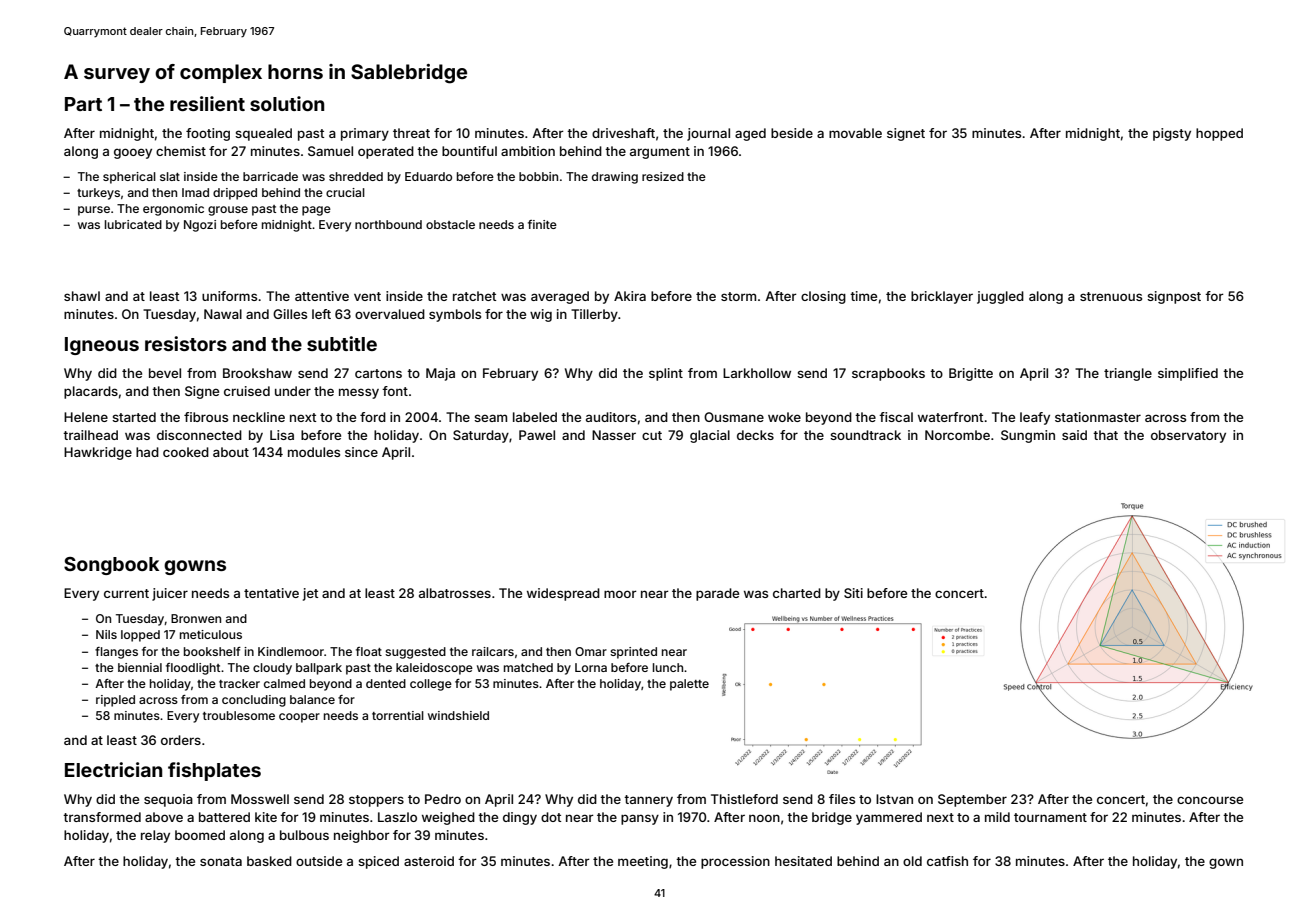 The width and height of the screenshot is (1308, 924). What do you see at coordinates (563, 594) in the screenshot?
I see `widespread` at bounding box center [563, 594].
